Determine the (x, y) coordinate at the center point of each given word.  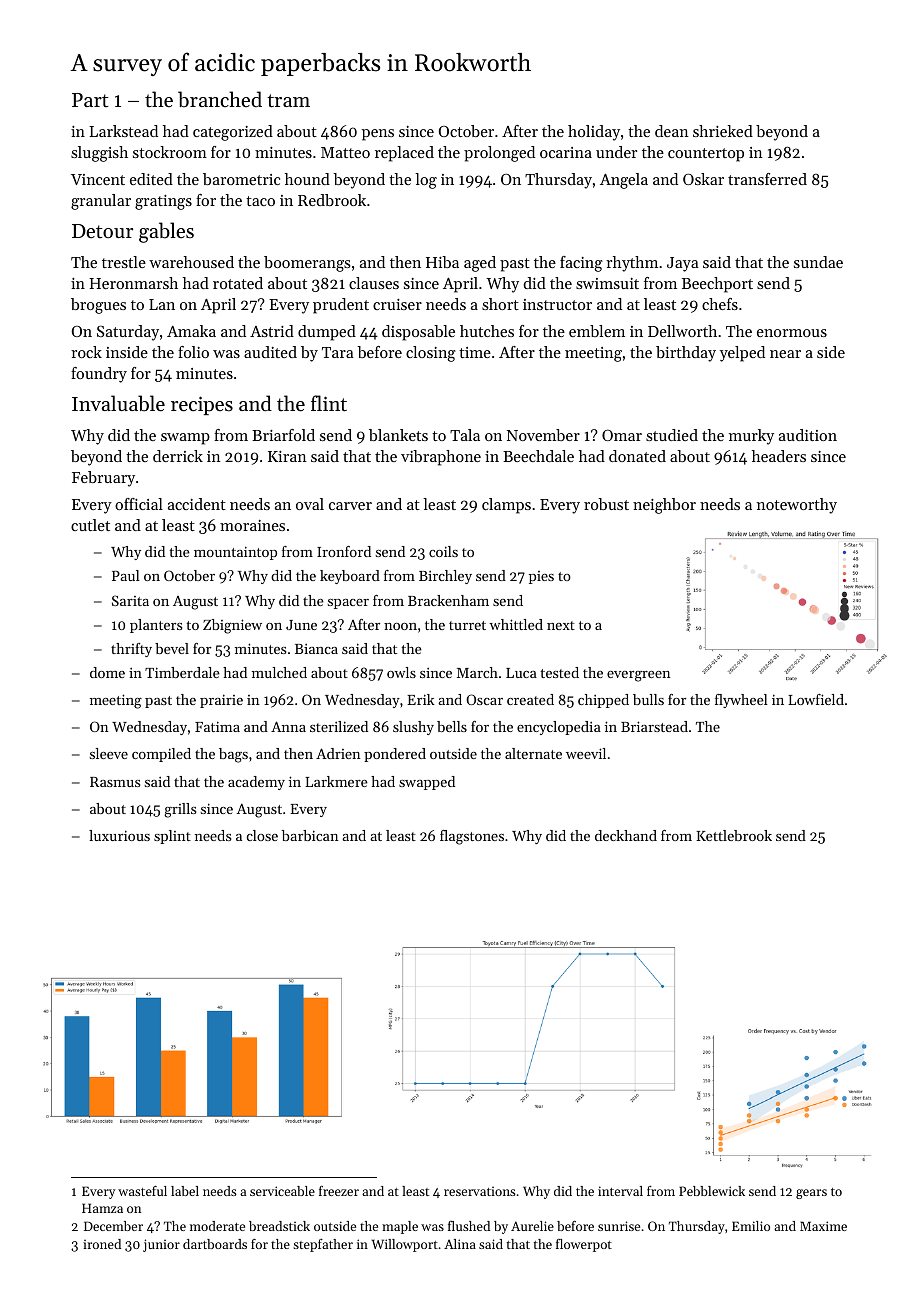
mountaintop (235, 553)
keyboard (350, 577)
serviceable (282, 1191)
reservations (480, 1191)
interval (620, 1191)
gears (811, 1194)
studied (672, 435)
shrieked (723, 131)
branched (220, 99)
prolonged (499, 154)
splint (172, 837)
